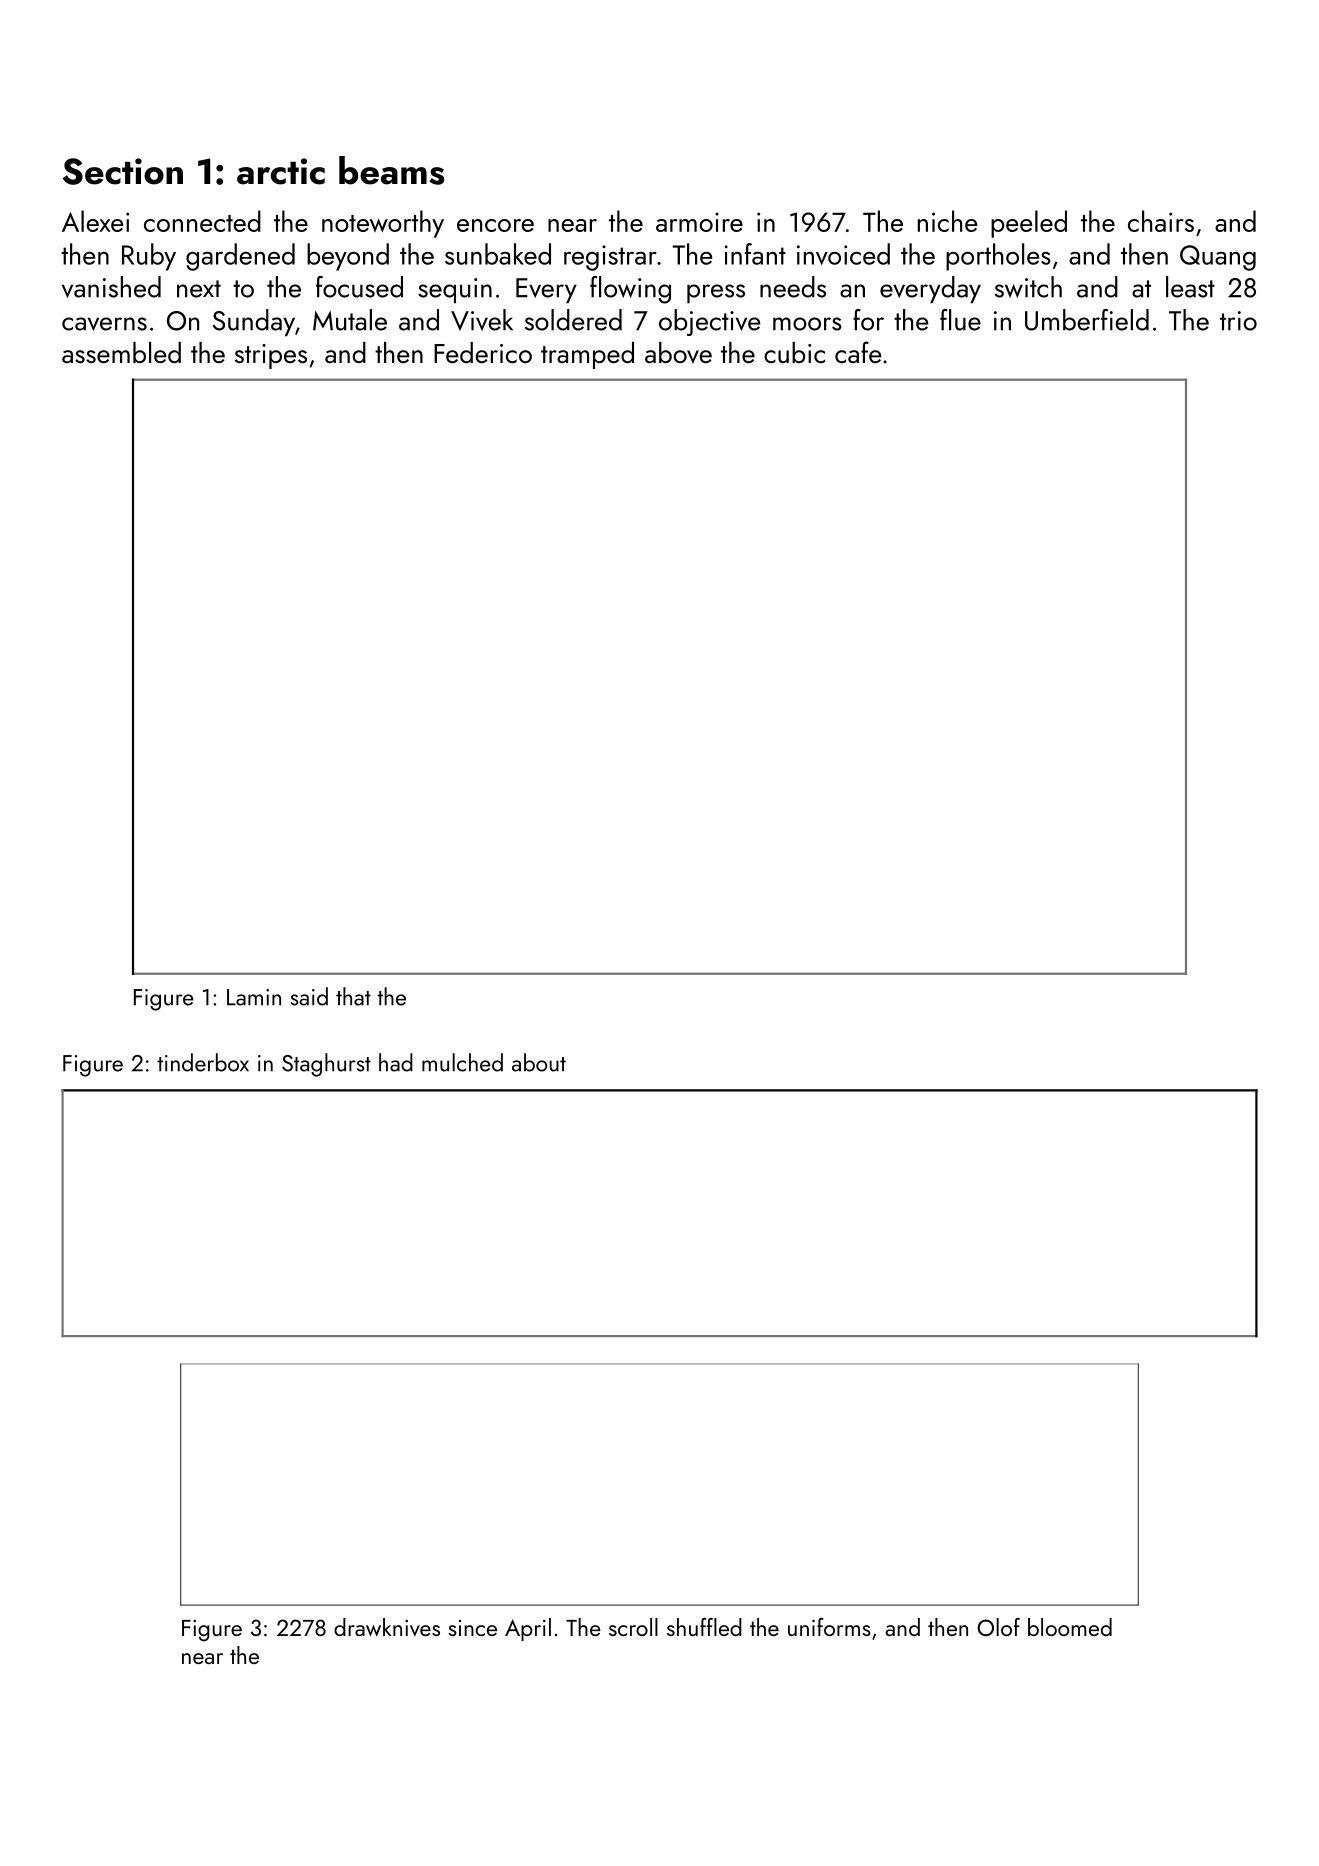  What do you see at coordinates (271, 356) in the document?
I see `stripes` at bounding box center [271, 356].
